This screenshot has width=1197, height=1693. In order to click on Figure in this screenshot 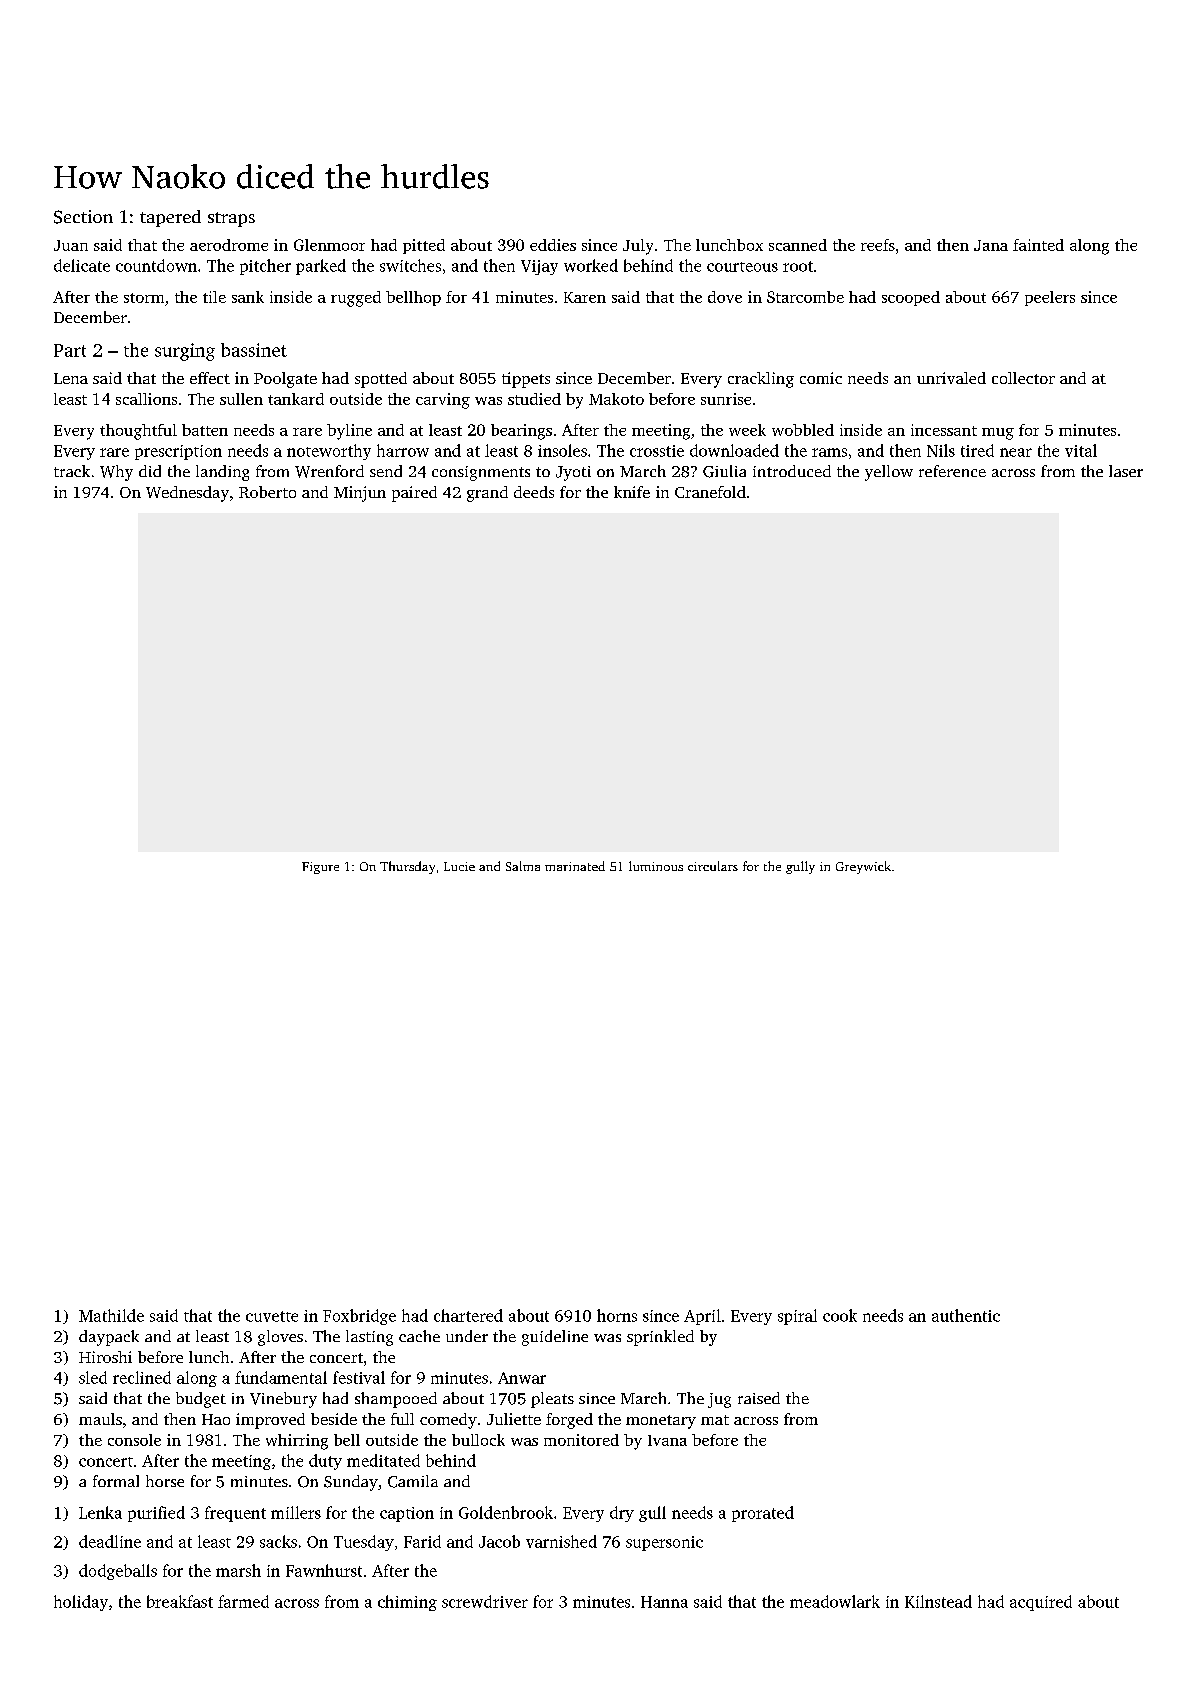, I will do `click(320, 868)`.
